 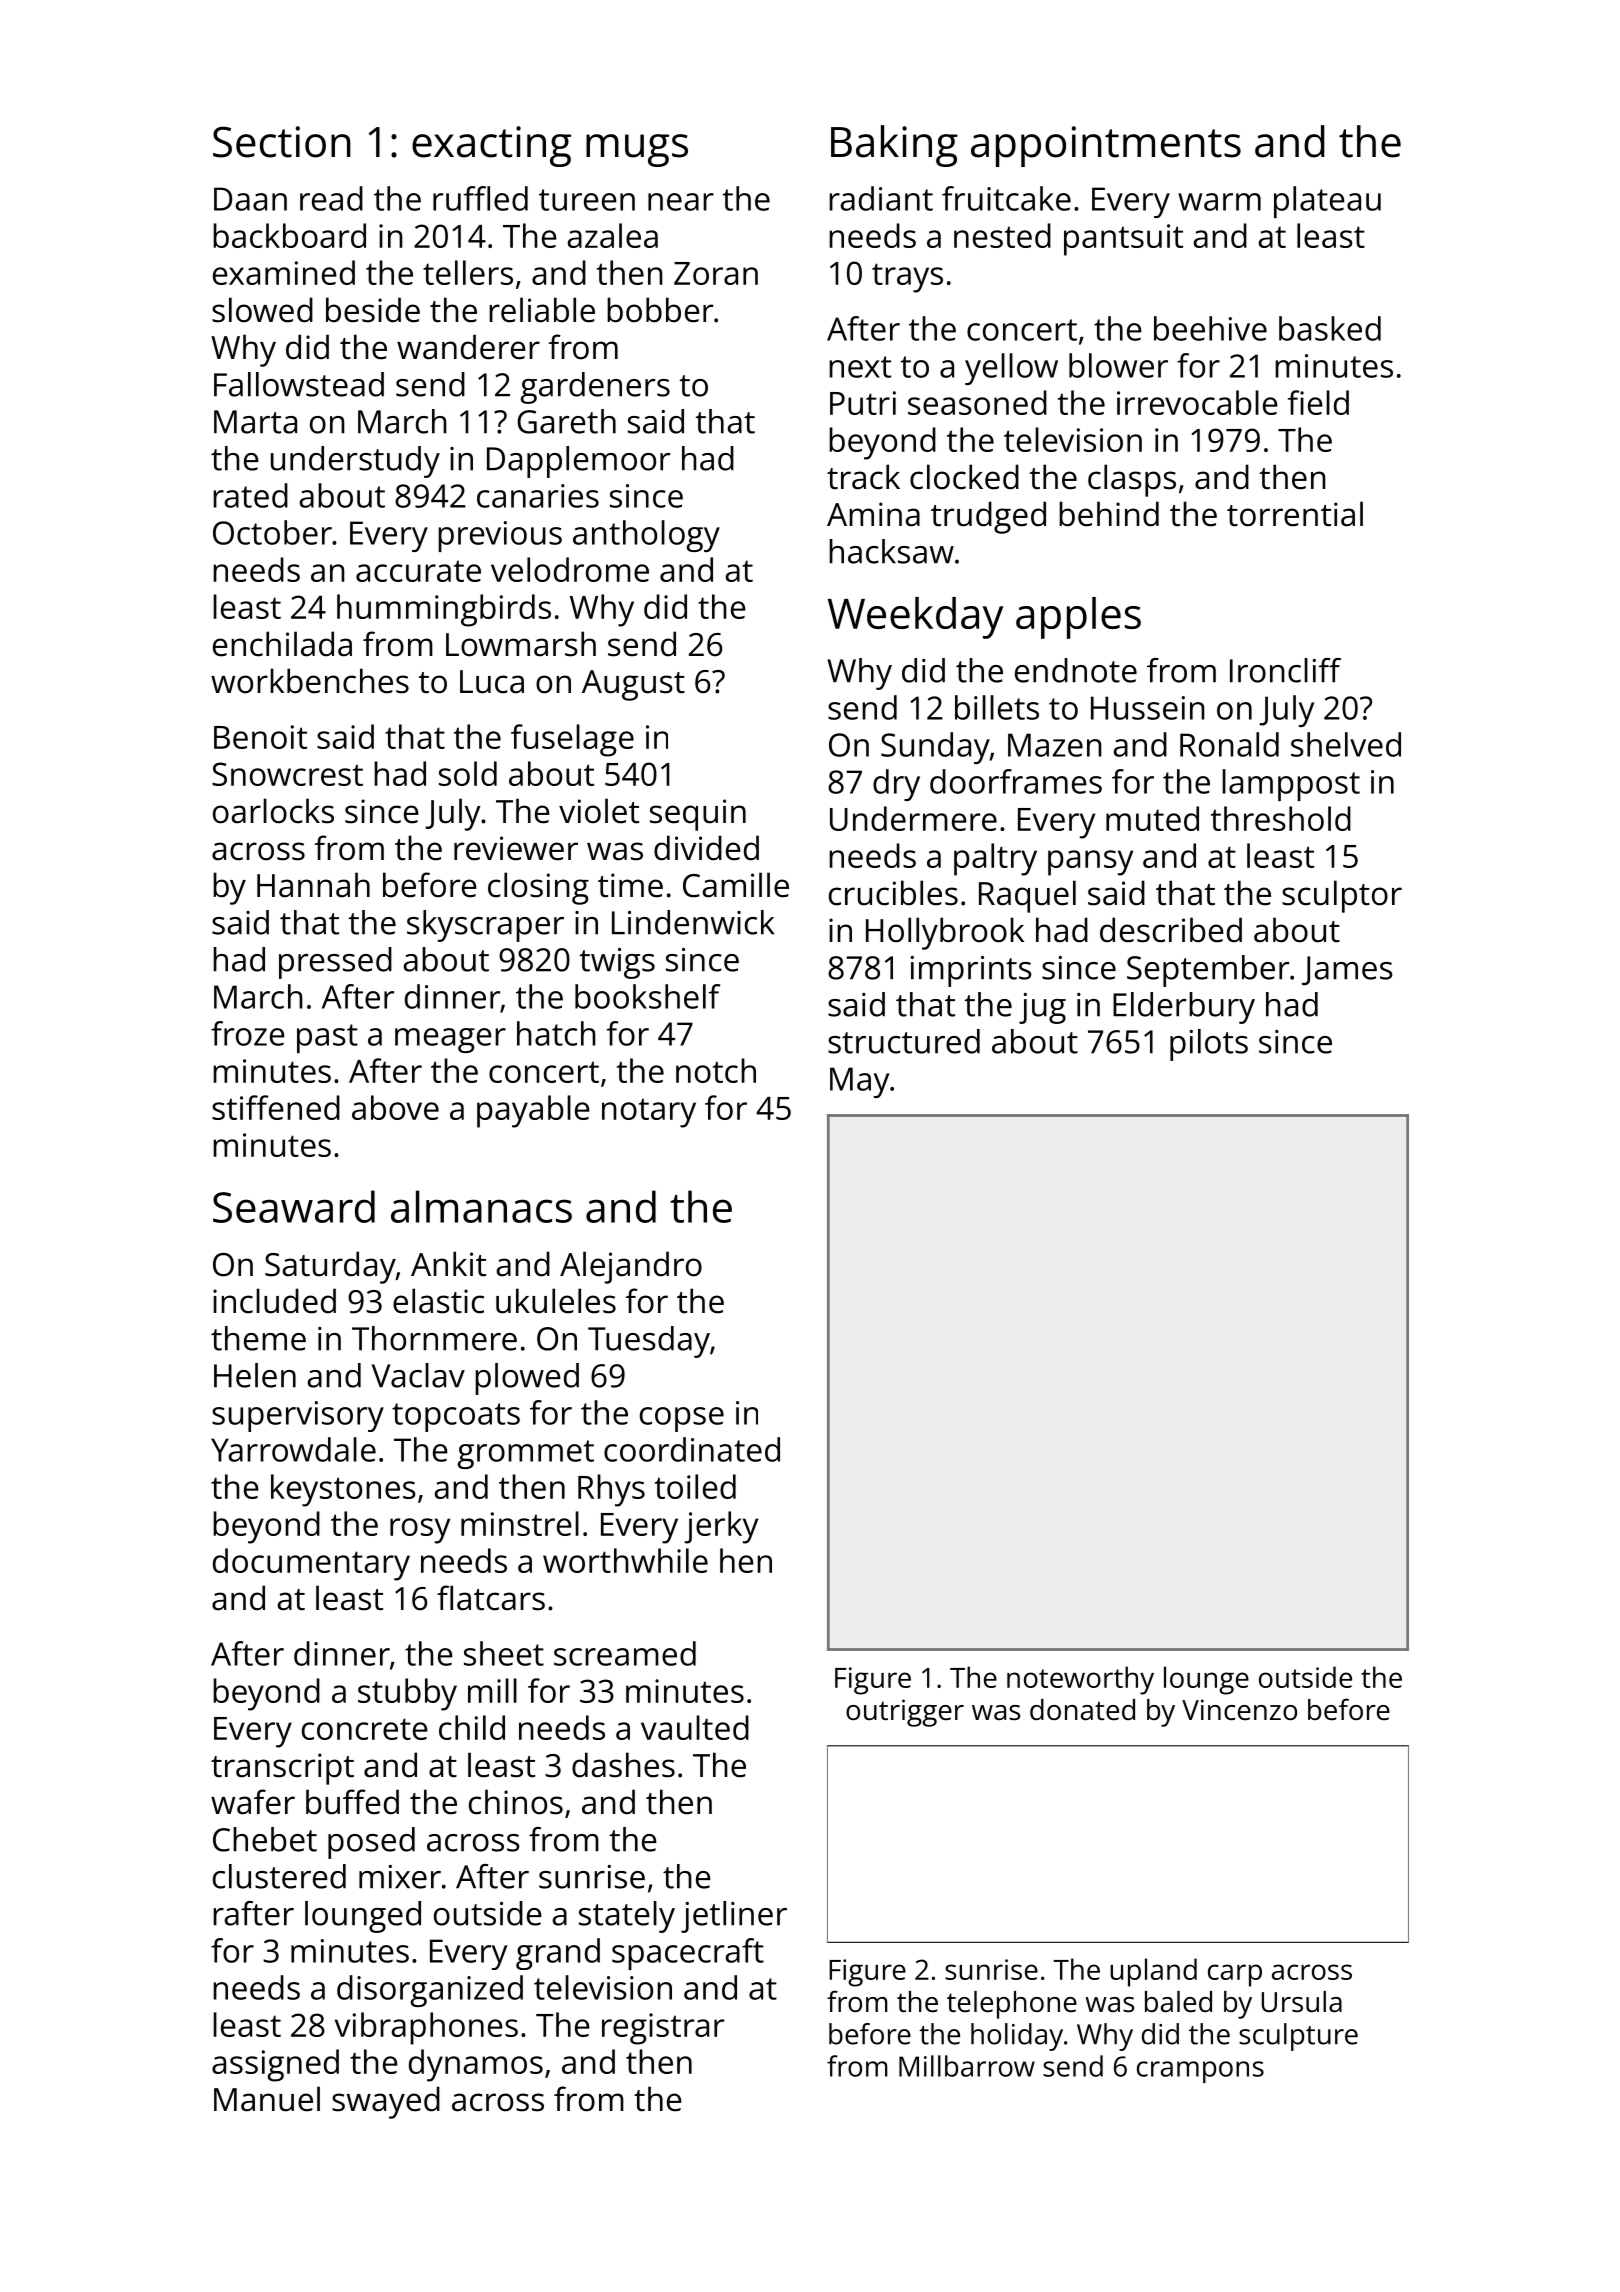 What do you see at coordinates (1285, 670) in the screenshot?
I see `Ironcliff` at bounding box center [1285, 670].
